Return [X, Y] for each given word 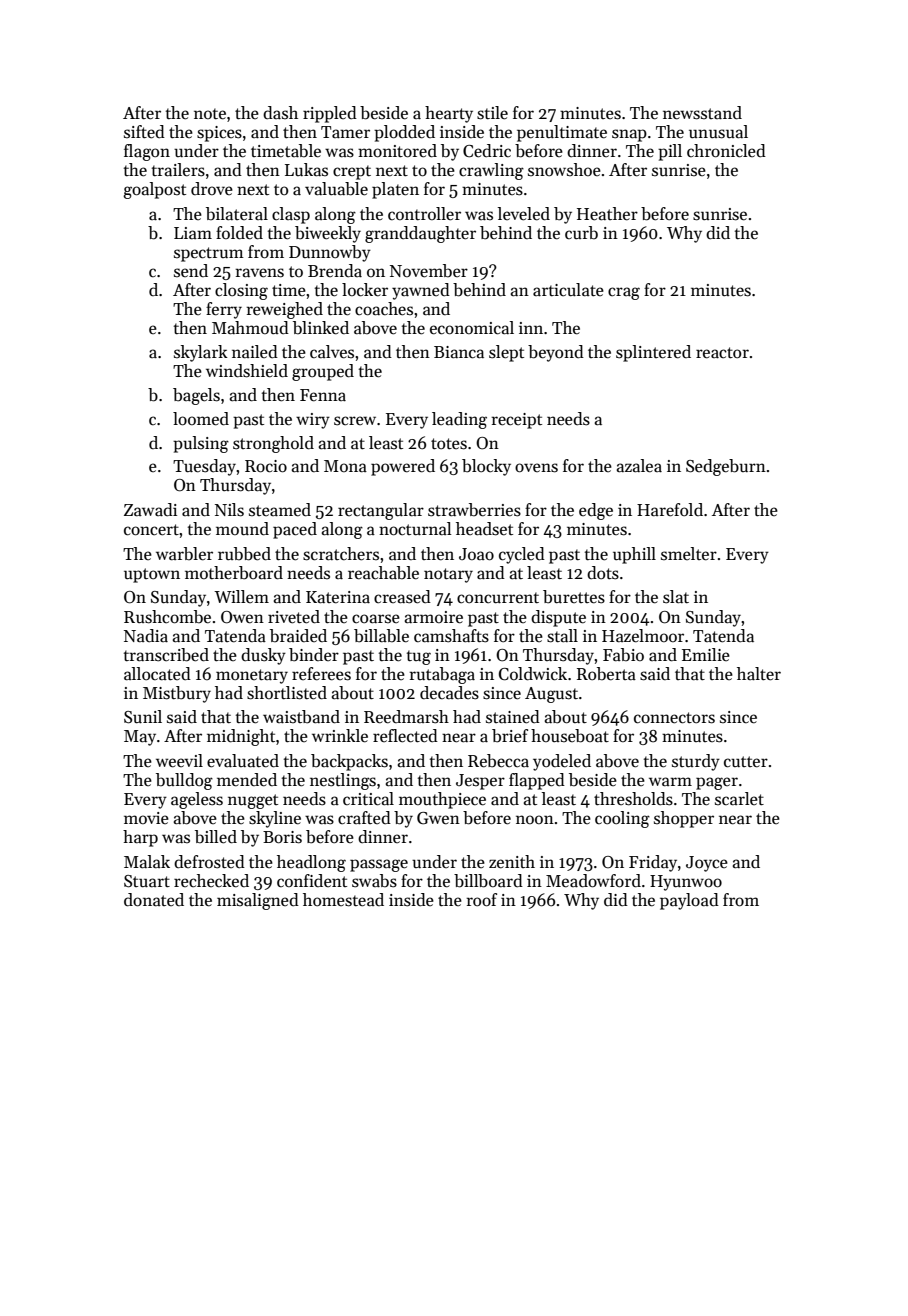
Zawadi [150, 510]
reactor [722, 353]
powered [403, 467]
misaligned [258, 901]
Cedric [487, 151]
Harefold [670, 510]
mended [247, 780]
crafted [364, 818]
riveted [294, 617]
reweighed [284, 310]
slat [676, 597]
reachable [383, 573]
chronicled [726, 151]
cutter [746, 762]
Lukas [306, 170]
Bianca [459, 352]
